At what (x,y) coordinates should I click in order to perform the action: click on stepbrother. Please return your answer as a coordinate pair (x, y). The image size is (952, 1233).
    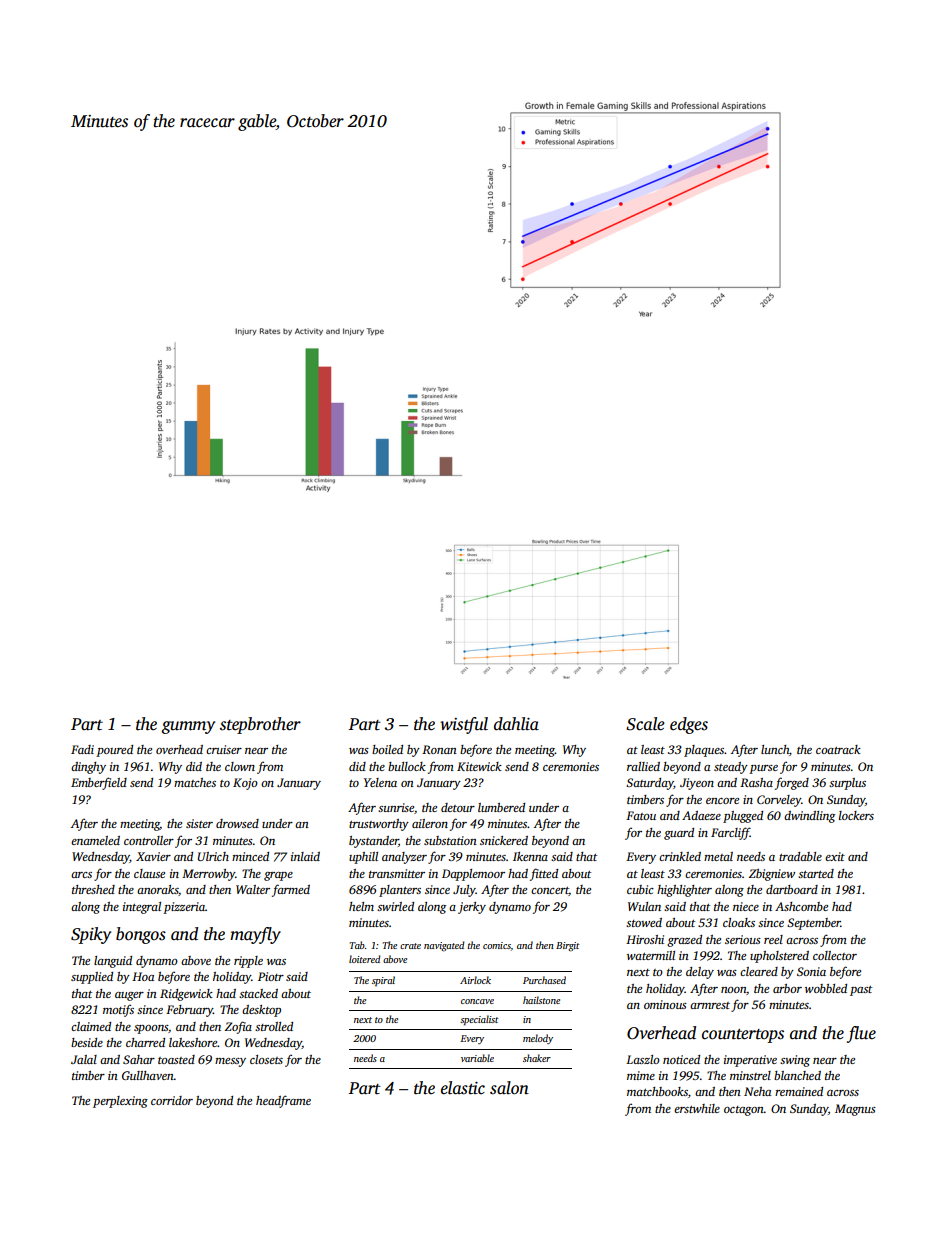
    Looking at the image, I should click on (260, 725).
